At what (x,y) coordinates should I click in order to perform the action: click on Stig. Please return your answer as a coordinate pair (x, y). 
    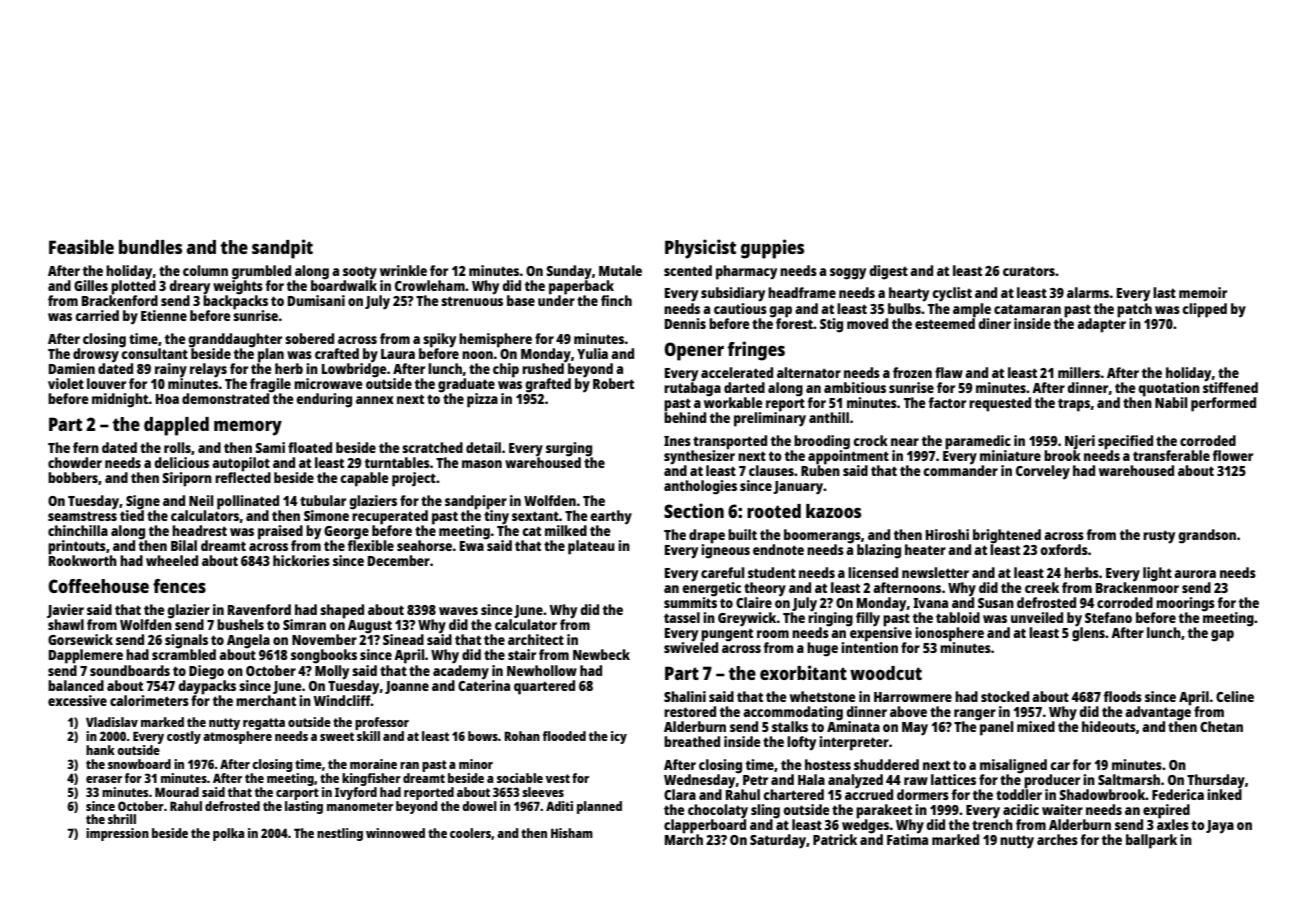
    Looking at the image, I should click on (831, 325).
